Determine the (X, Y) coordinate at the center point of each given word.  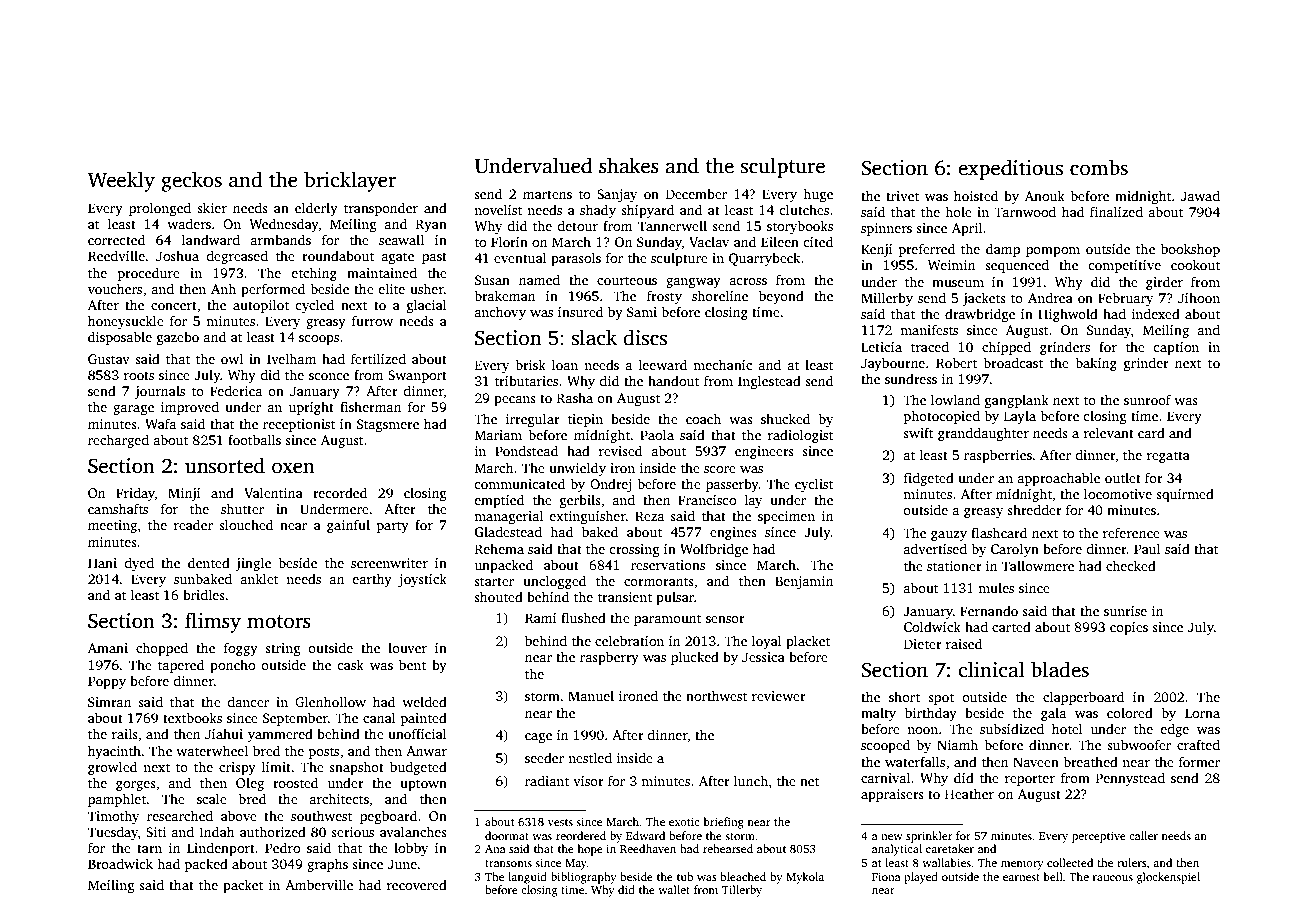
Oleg (250, 784)
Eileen (780, 241)
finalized (1116, 211)
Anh (223, 288)
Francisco (707, 500)
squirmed (1185, 495)
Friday (135, 494)
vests (560, 822)
